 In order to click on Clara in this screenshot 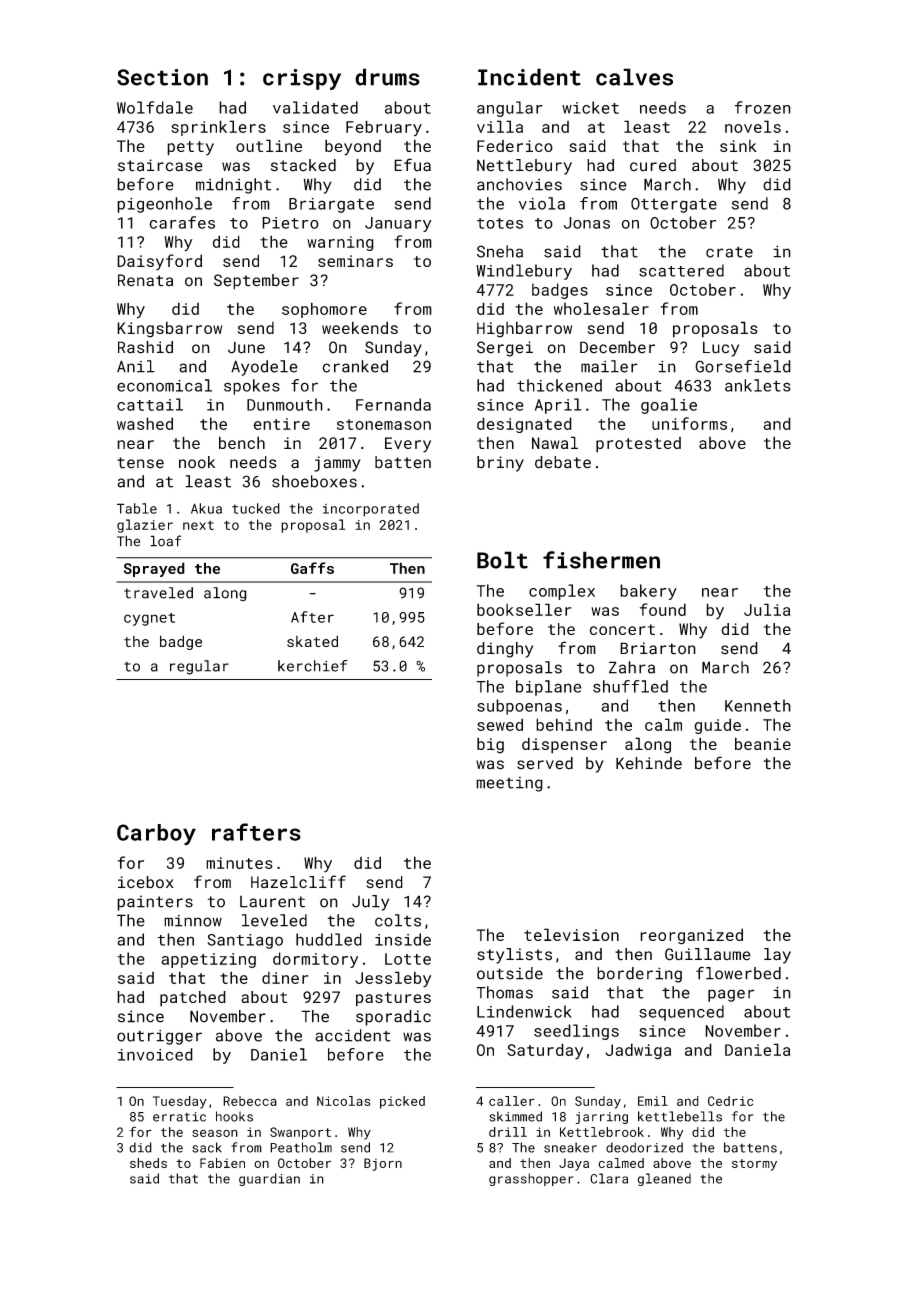, I will do `click(609, 1178)`.
